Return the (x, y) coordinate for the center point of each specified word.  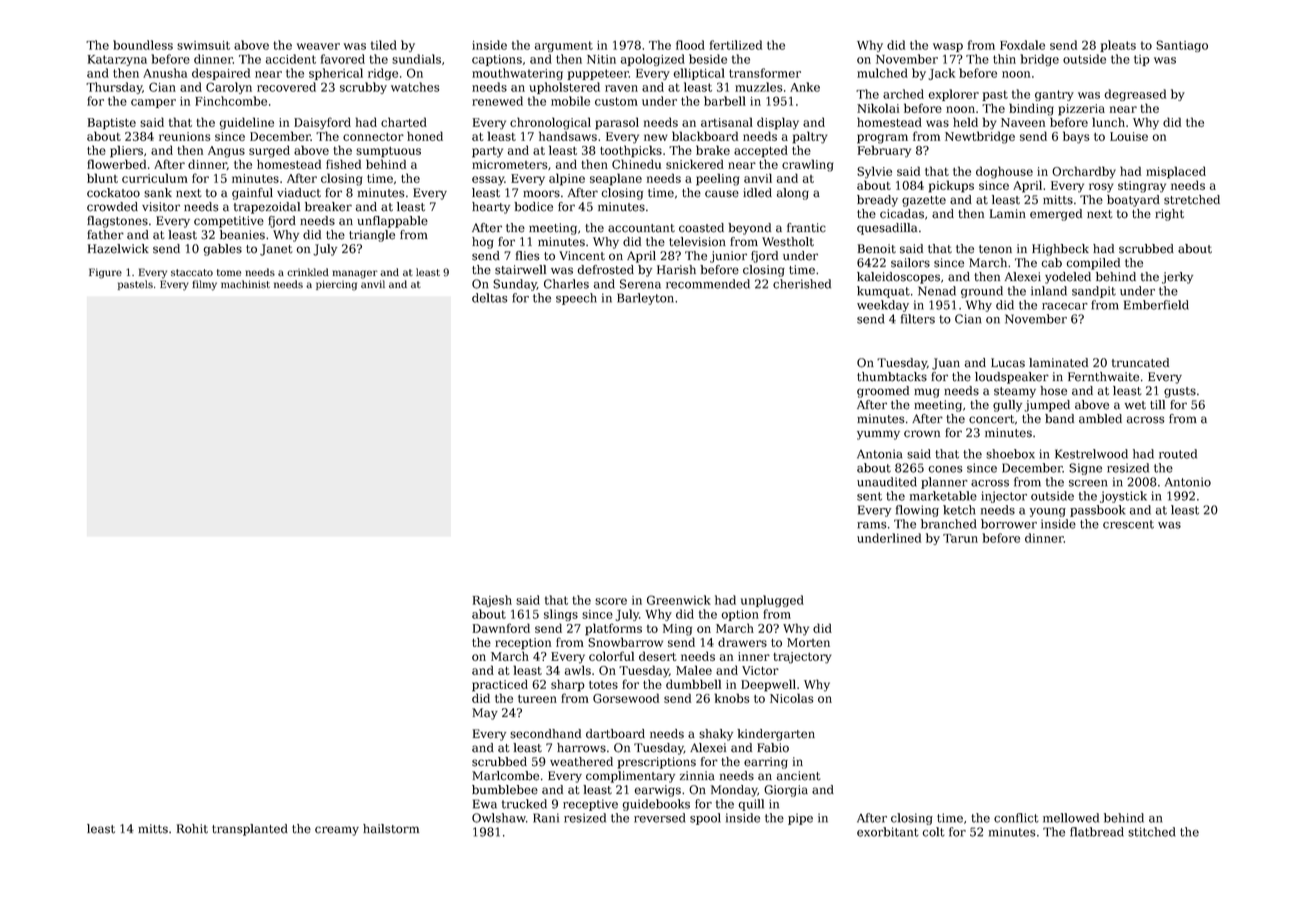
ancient (799, 776)
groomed (883, 392)
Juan (946, 364)
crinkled (308, 272)
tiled (384, 45)
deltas (490, 298)
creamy (337, 831)
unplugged (772, 601)
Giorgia (786, 791)
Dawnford (501, 628)
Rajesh (492, 601)
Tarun (960, 538)
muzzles (758, 87)
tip (1142, 60)
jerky (1177, 278)
